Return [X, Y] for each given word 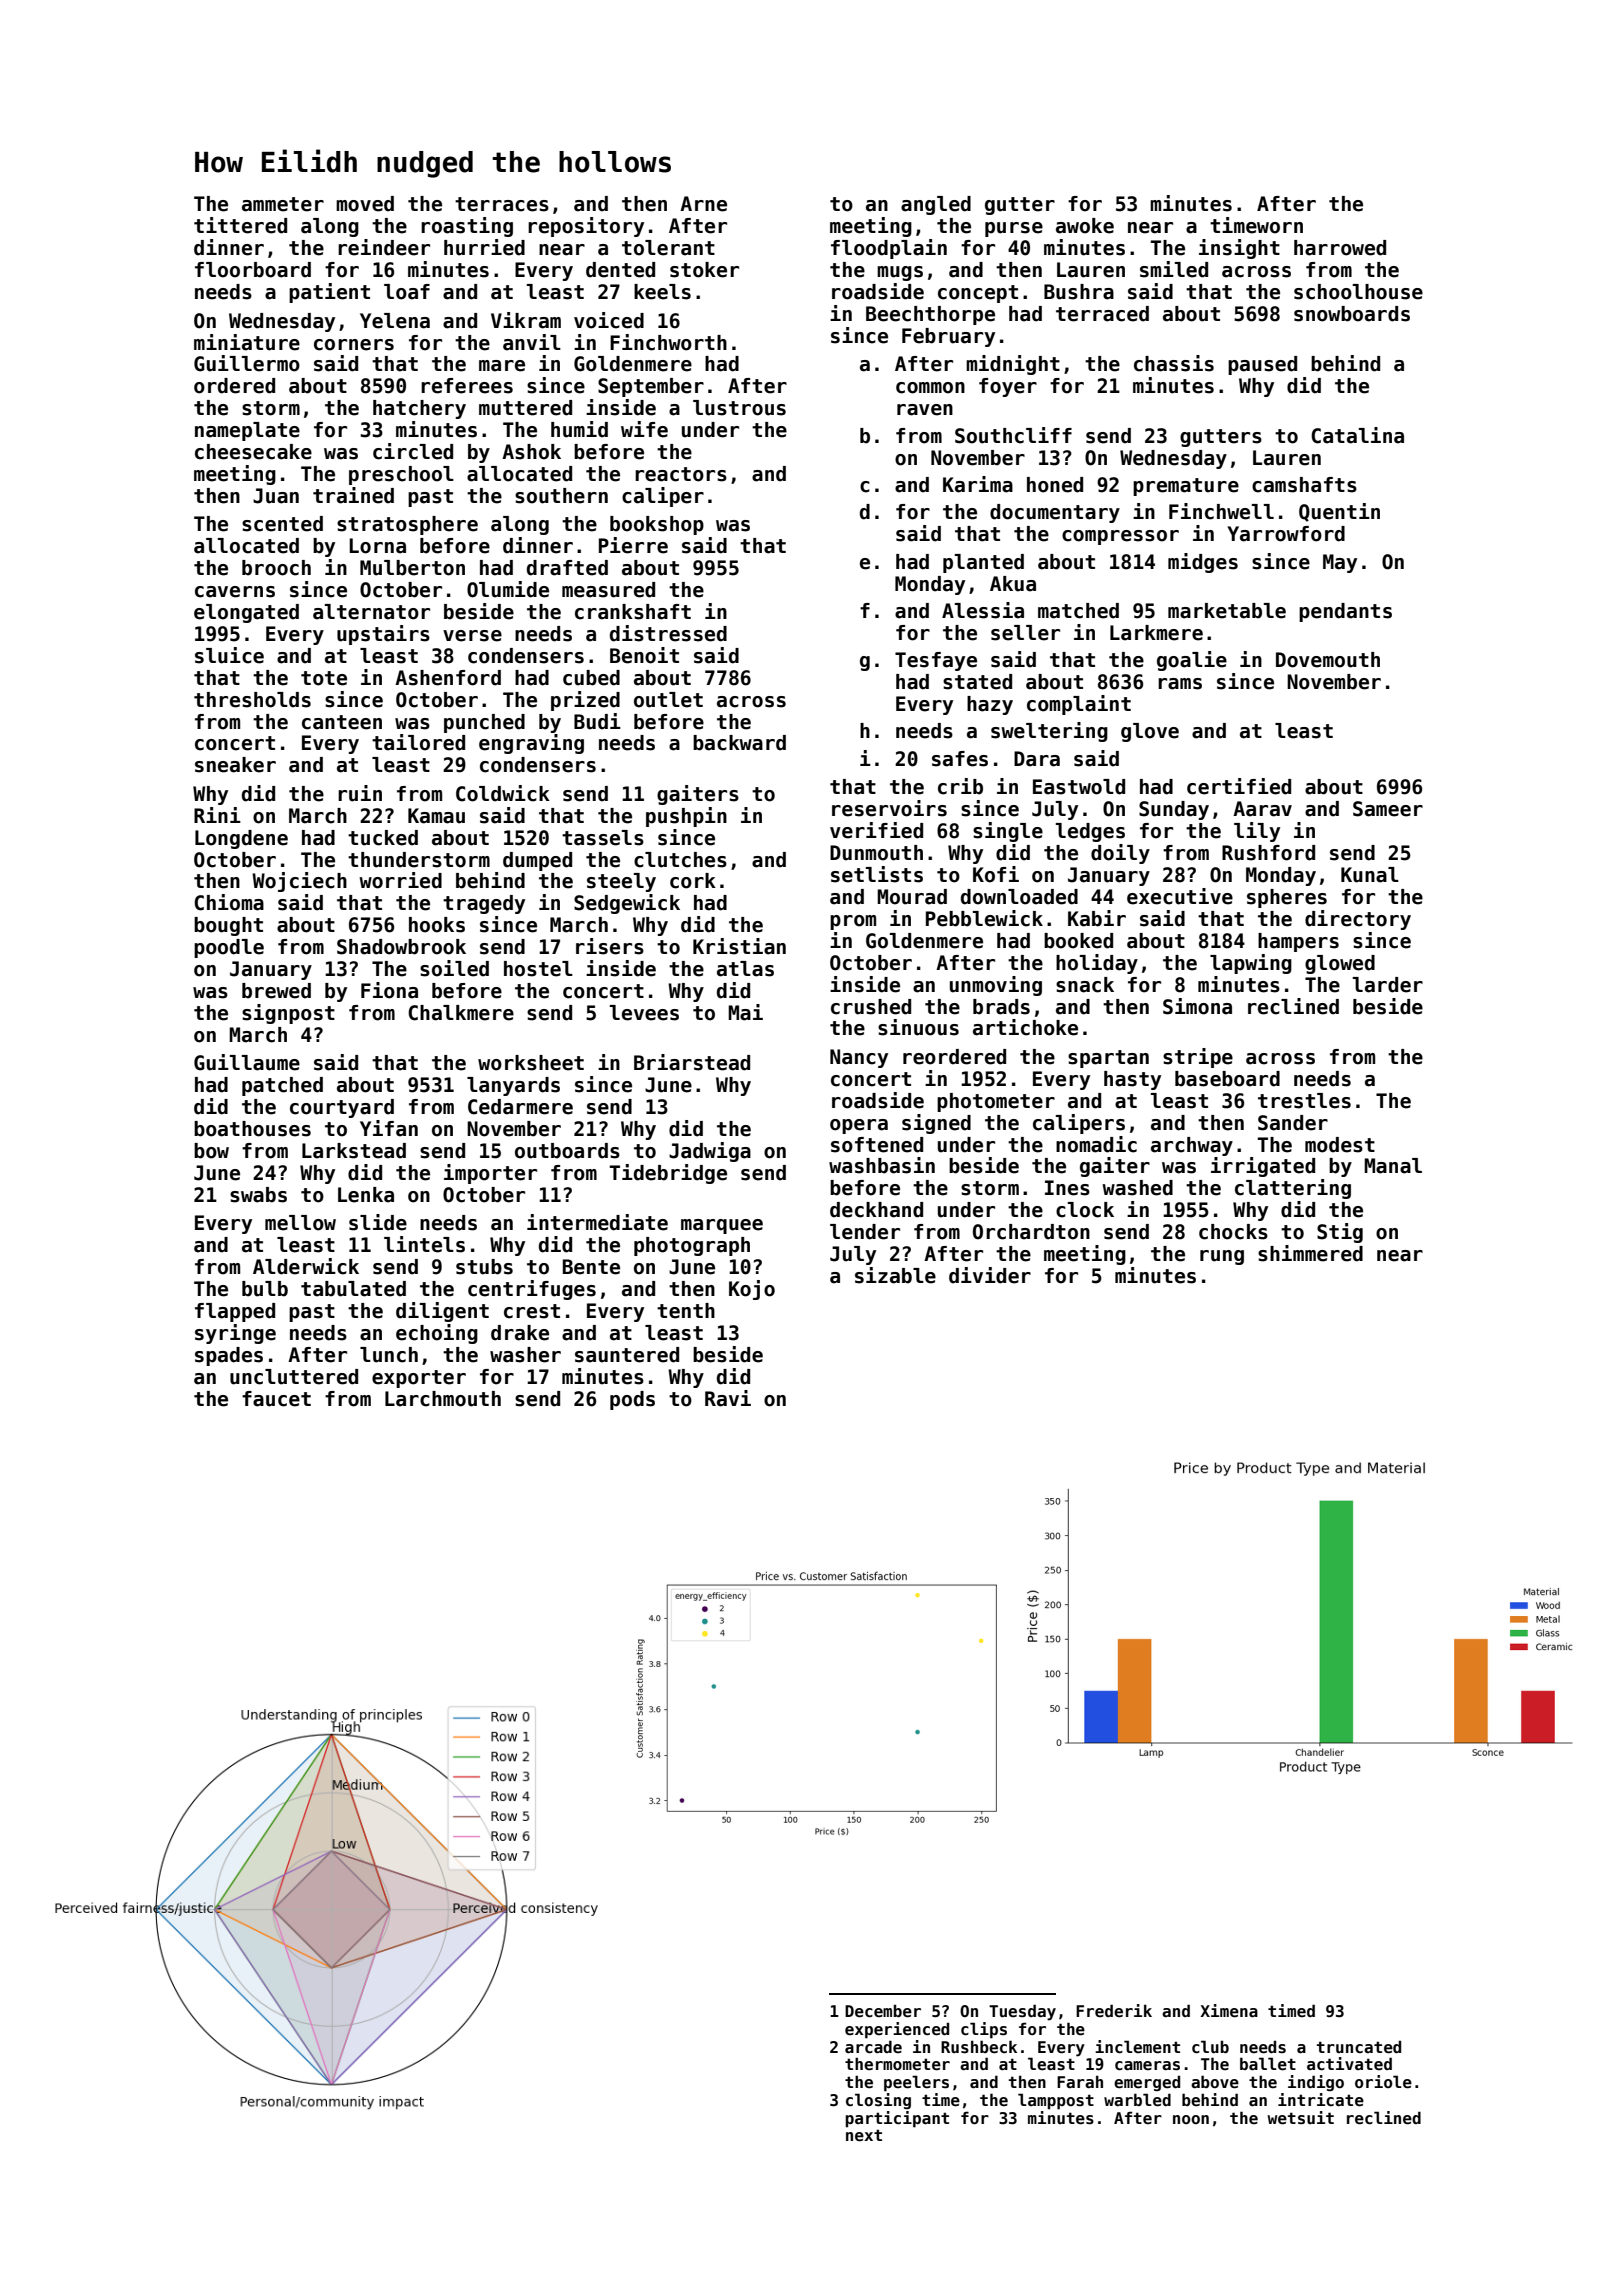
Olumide [508, 589]
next [864, 2135]
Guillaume [247, 1062]
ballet [1268, 2064]
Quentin [1339, 512]
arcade [873, 2047]
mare [502, 366]
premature [1186, 487]
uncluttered [294, 1377]
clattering [1293, 1189]
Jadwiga [710, 1152]
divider [990, 1275]
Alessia [983, 610]
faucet [276, 1399]
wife [644, 429]
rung [1222, 1257]
